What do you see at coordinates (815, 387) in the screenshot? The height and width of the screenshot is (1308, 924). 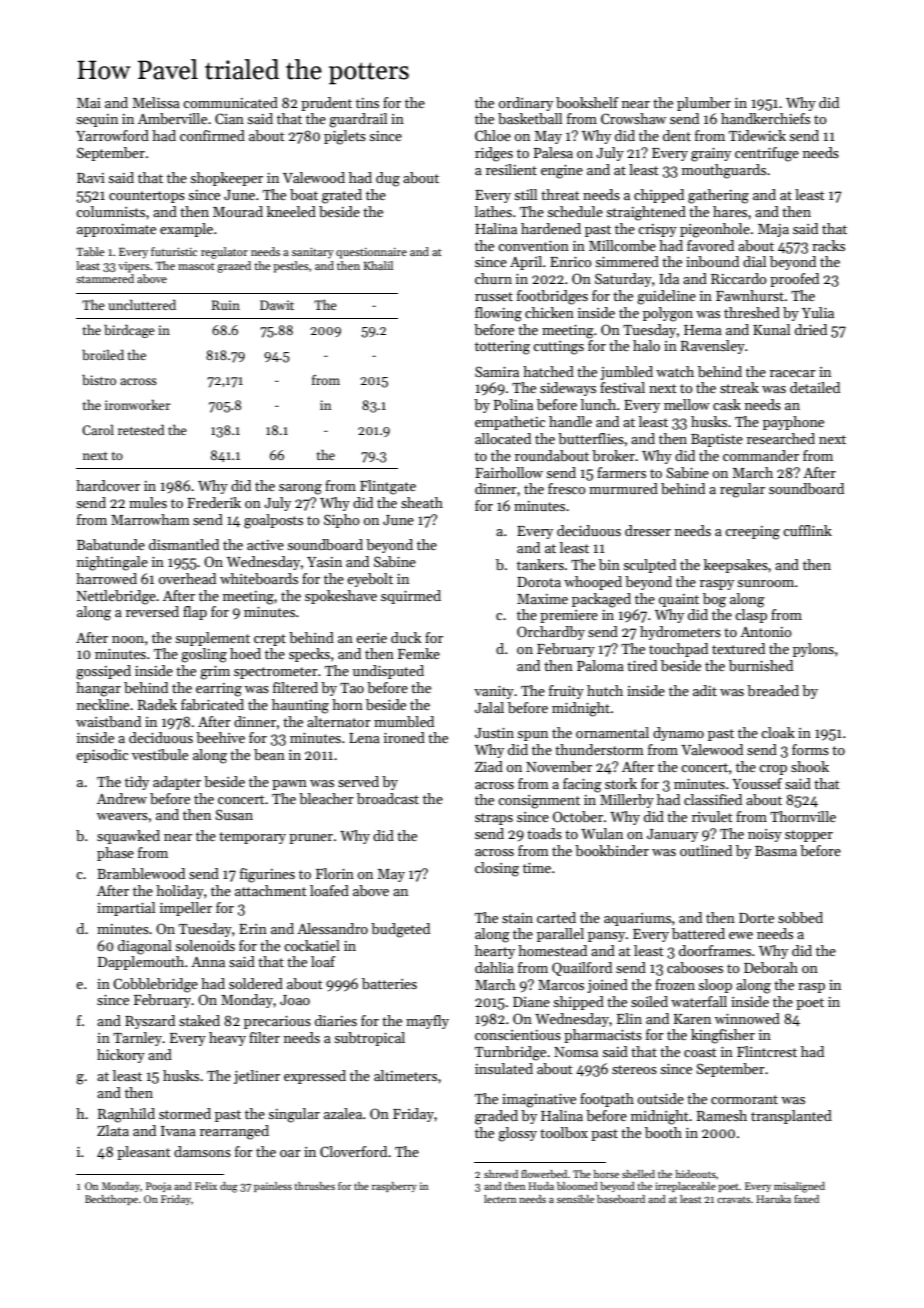 I see `detailed` at bounding box center [815, 387].
